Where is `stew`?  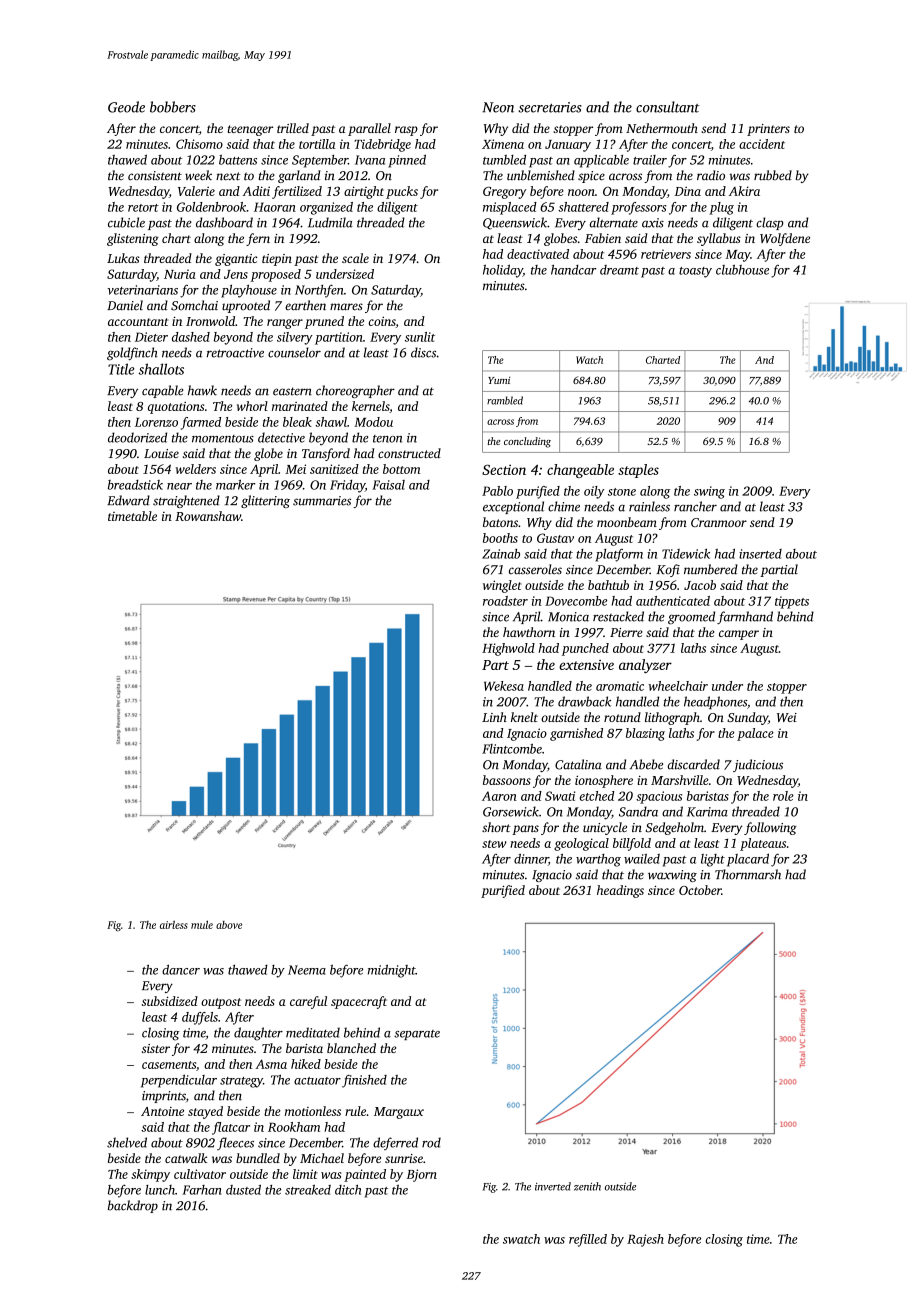 stew is located at coordinates (494, 844).
